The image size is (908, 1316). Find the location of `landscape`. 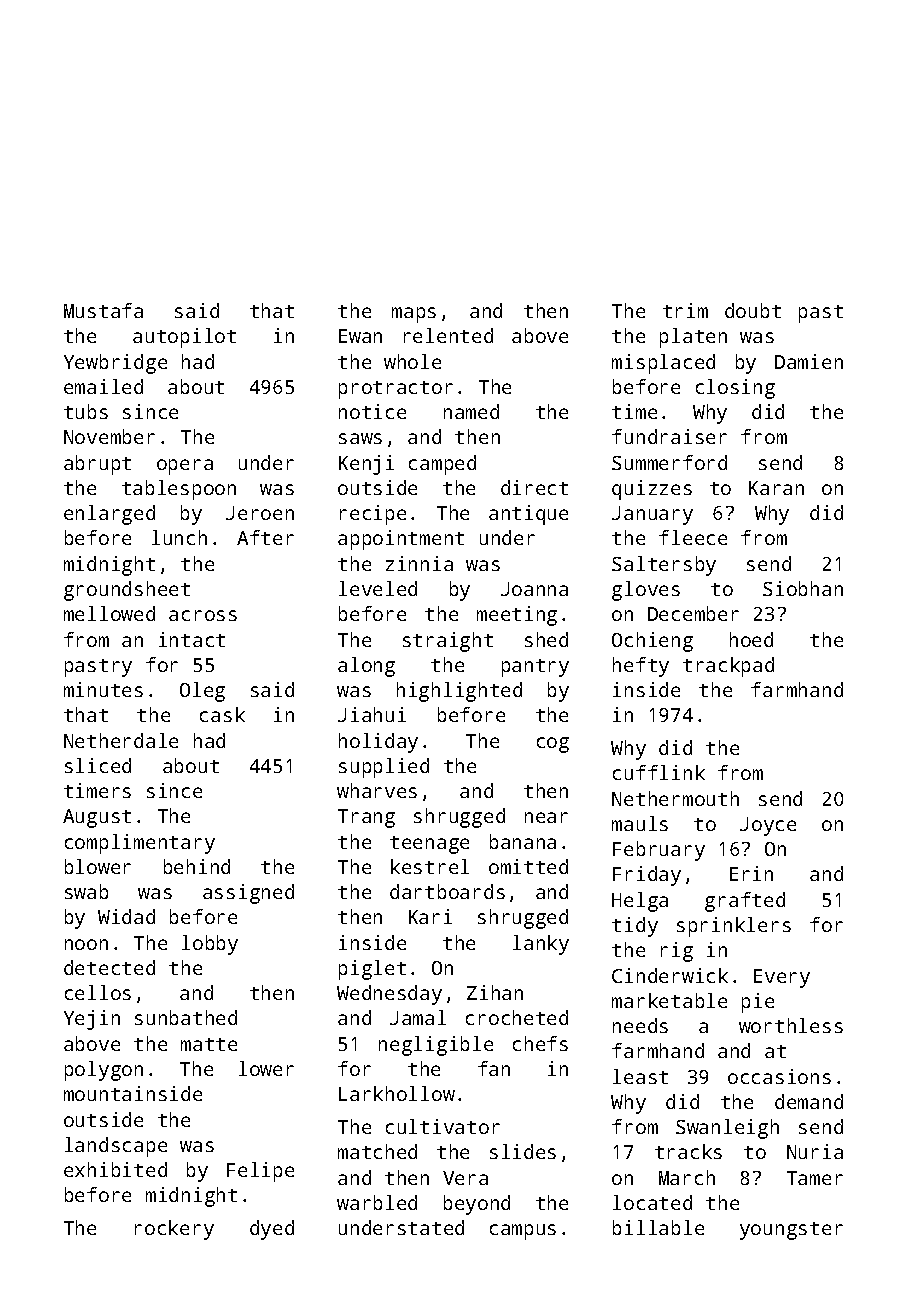

landscape is located at coordinates (116, 1147).
